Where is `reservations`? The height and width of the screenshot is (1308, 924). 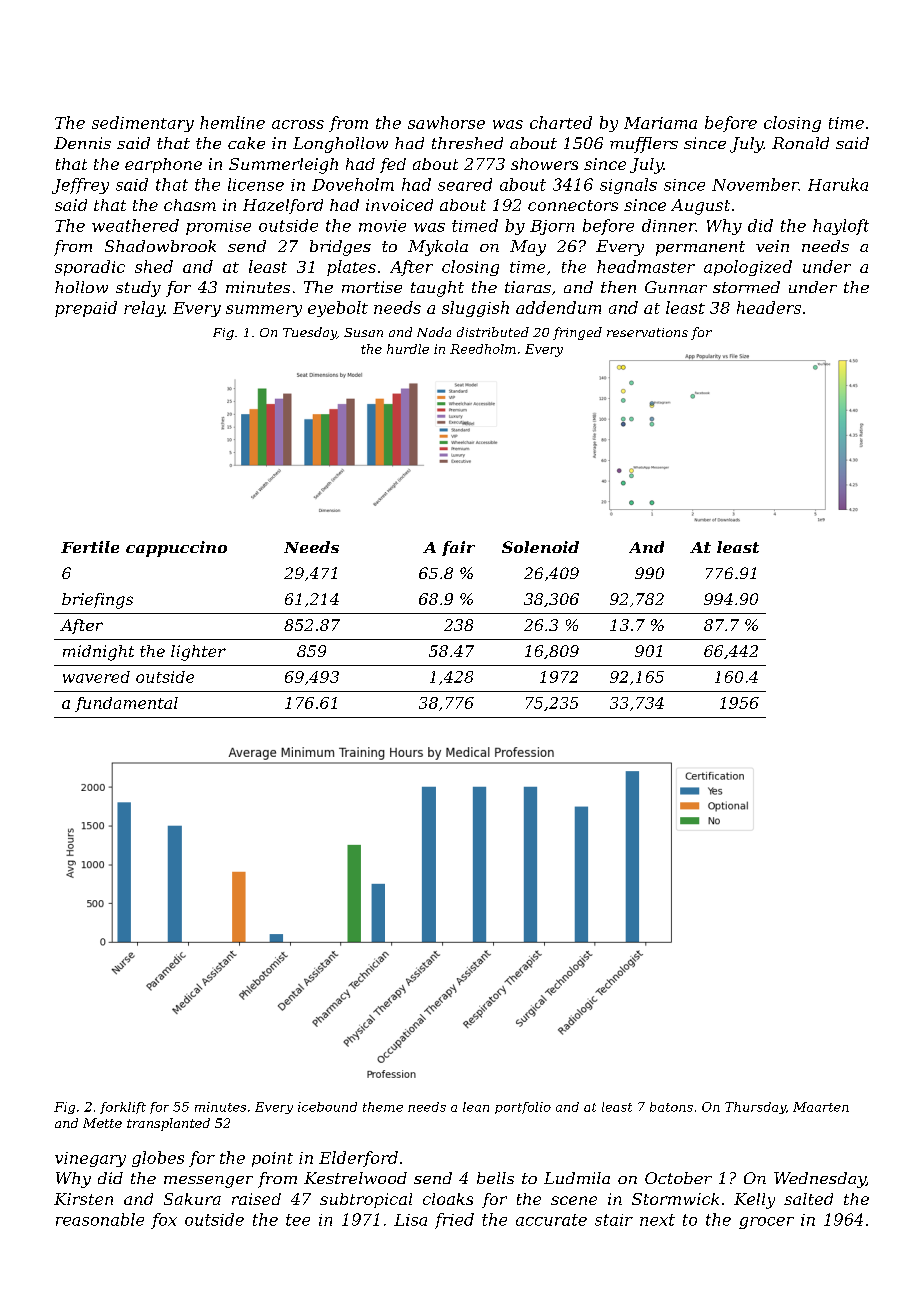
reservations is located at coordinates (647, 332).
